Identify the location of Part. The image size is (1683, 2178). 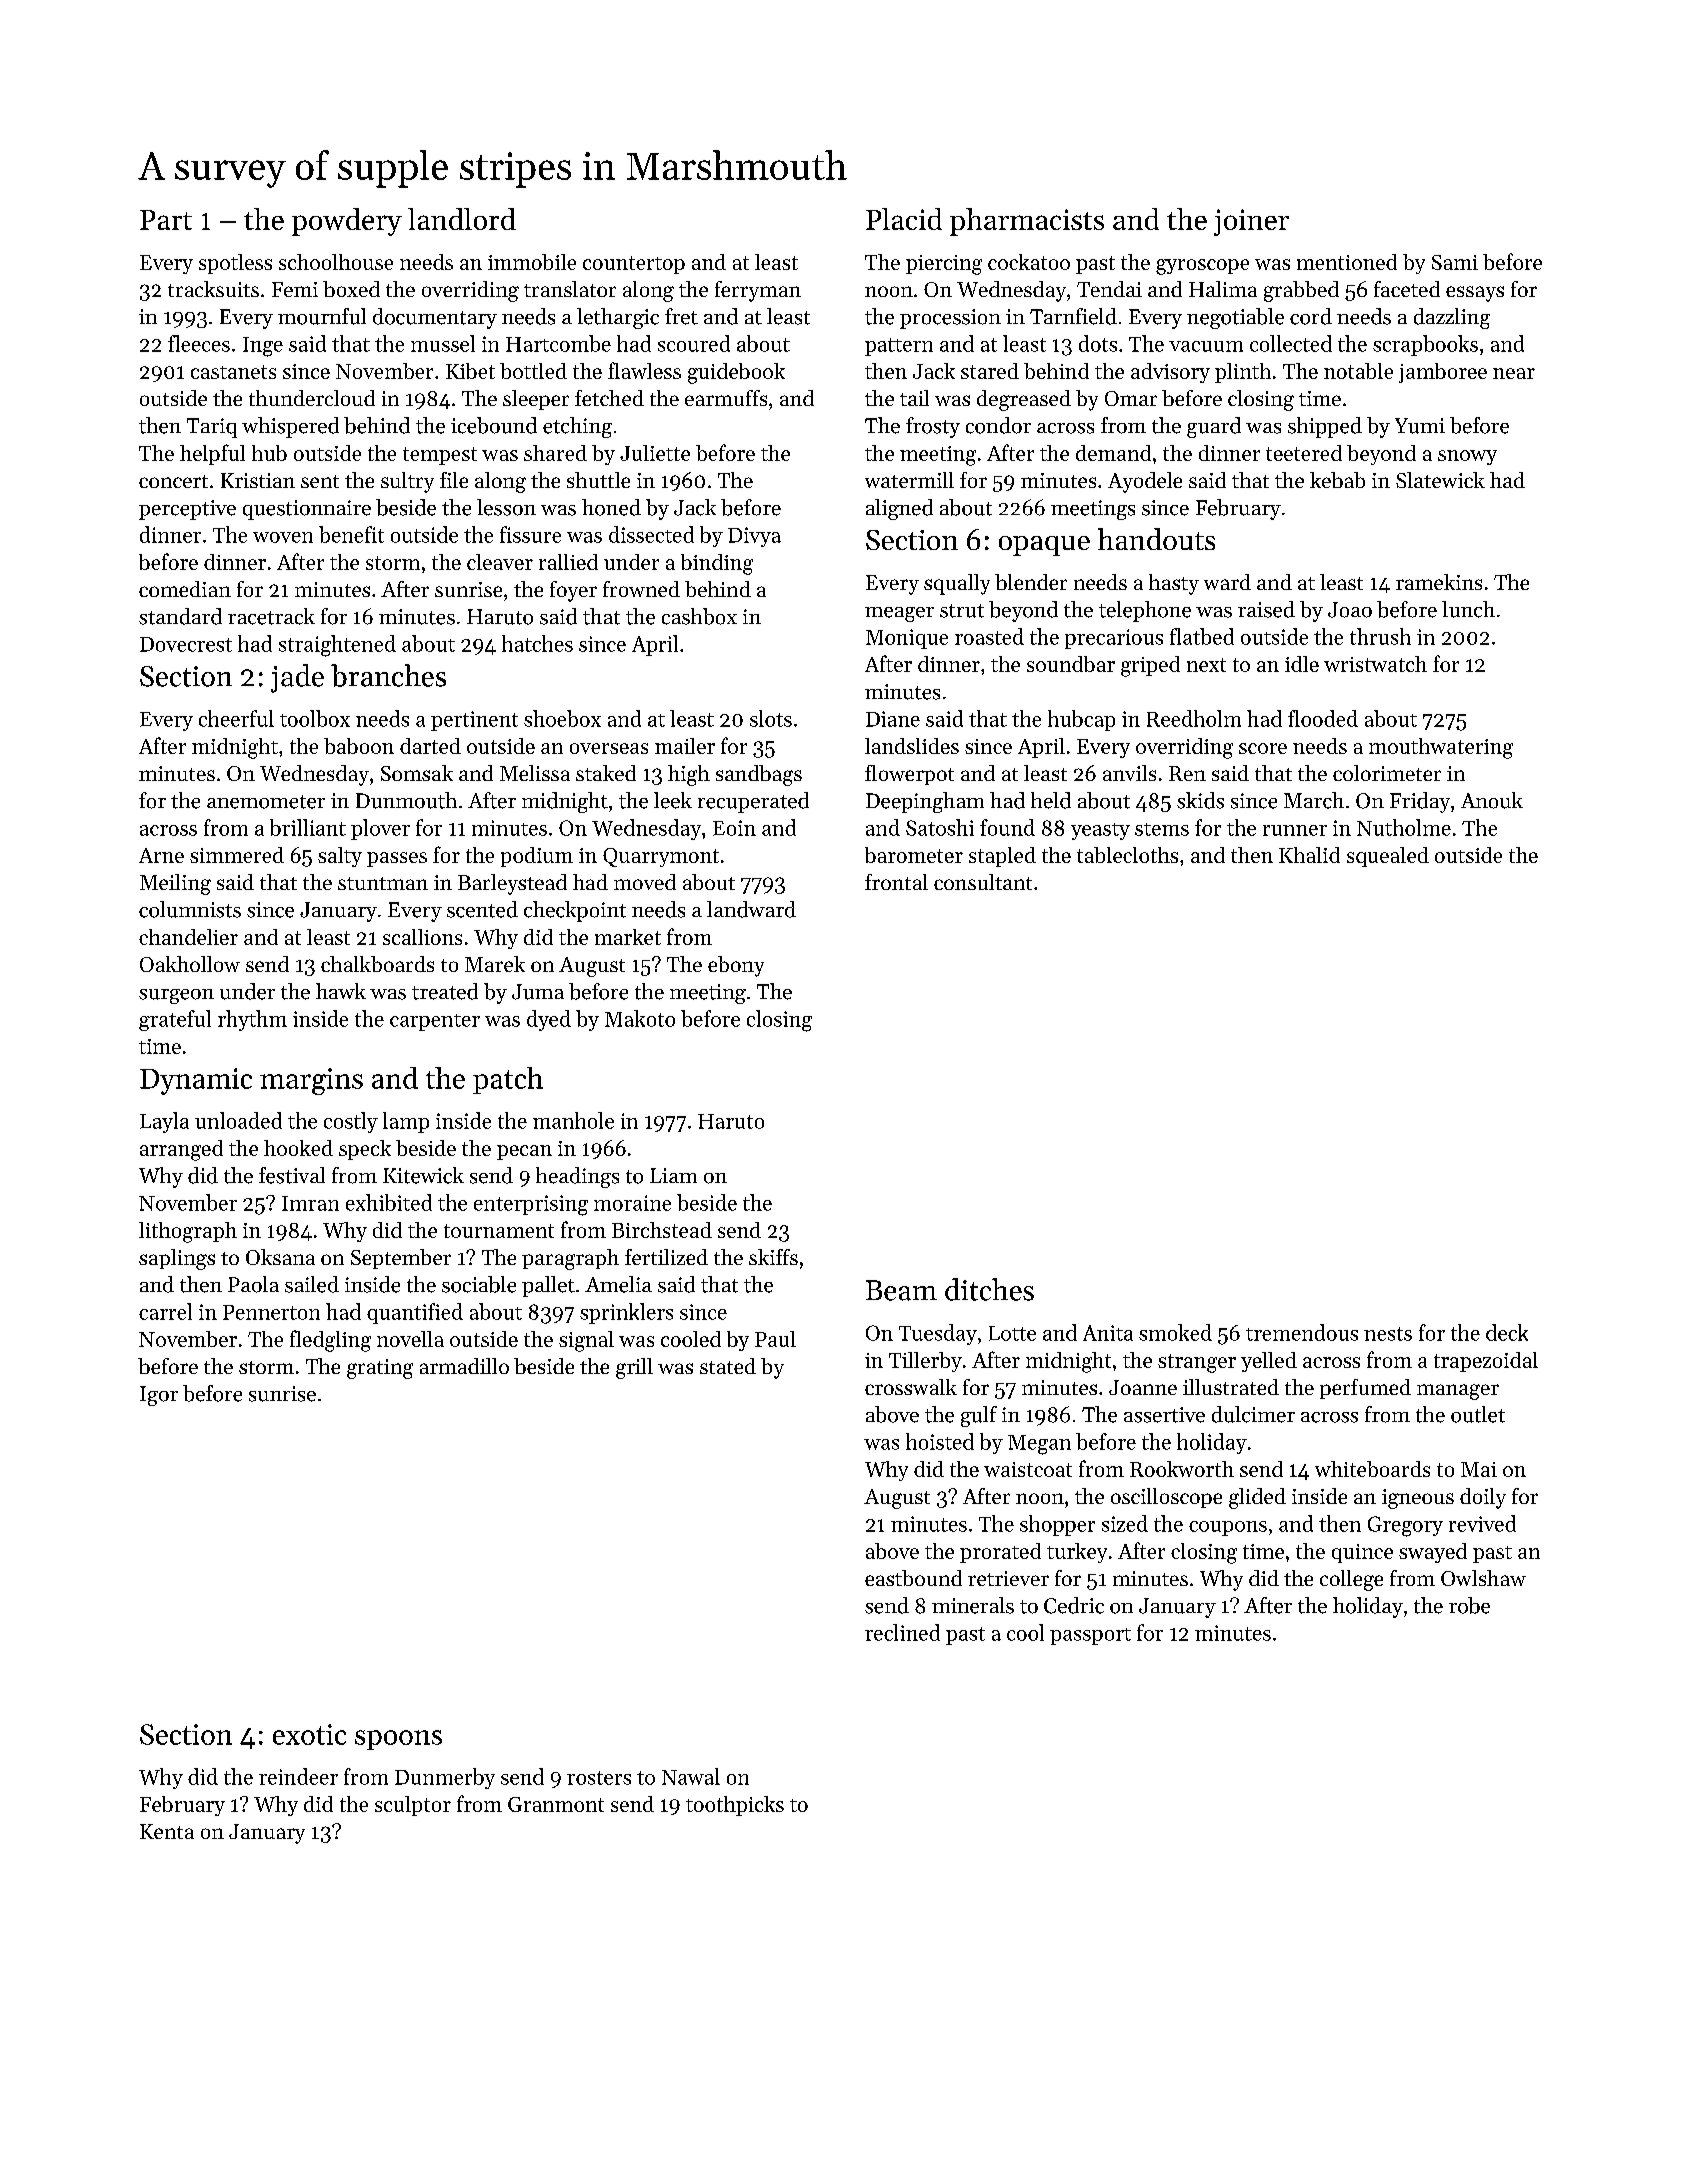
(166, 220).
